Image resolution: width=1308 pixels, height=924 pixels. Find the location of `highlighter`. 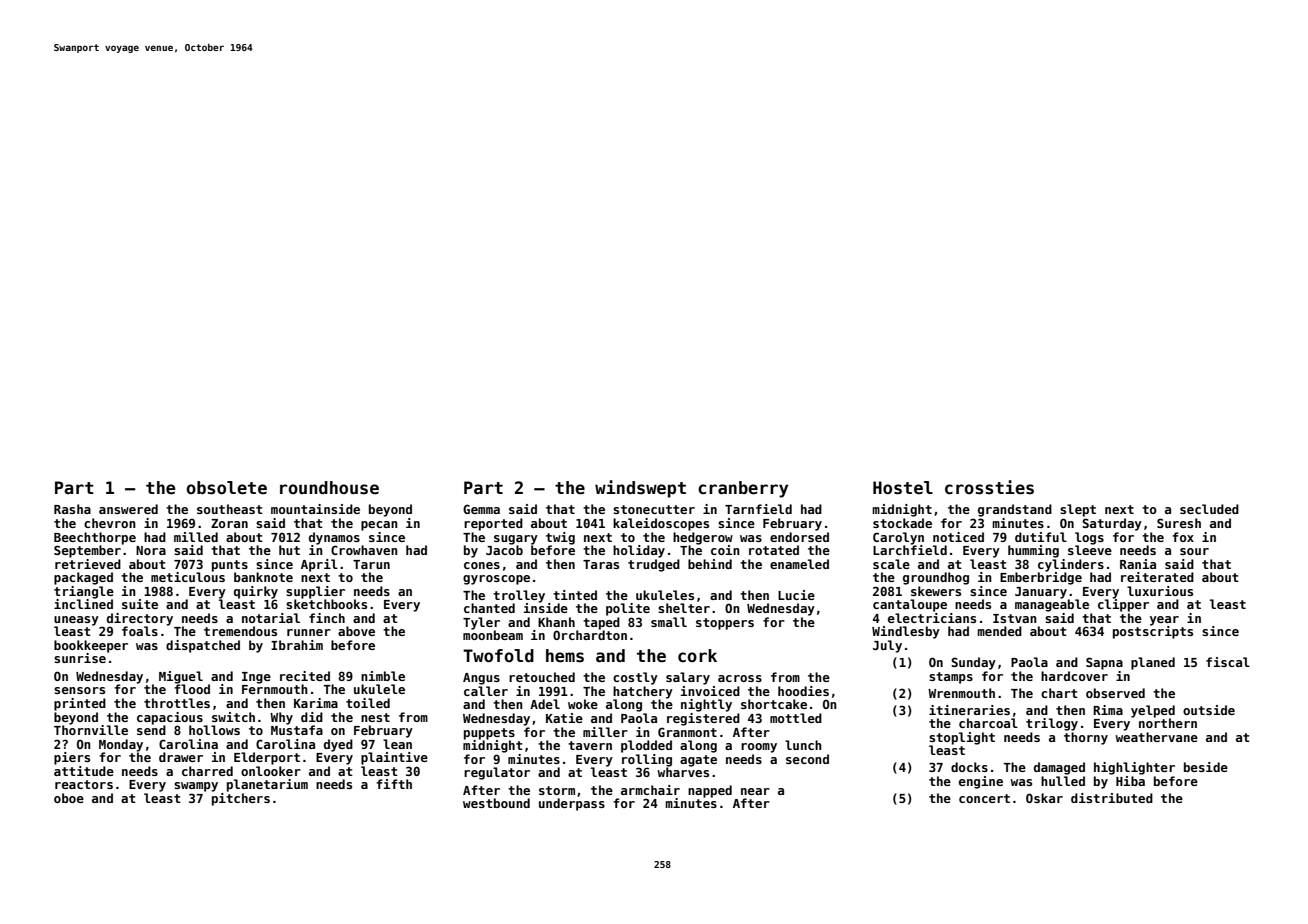

highlighter is located at coordinates (1134, 768).
